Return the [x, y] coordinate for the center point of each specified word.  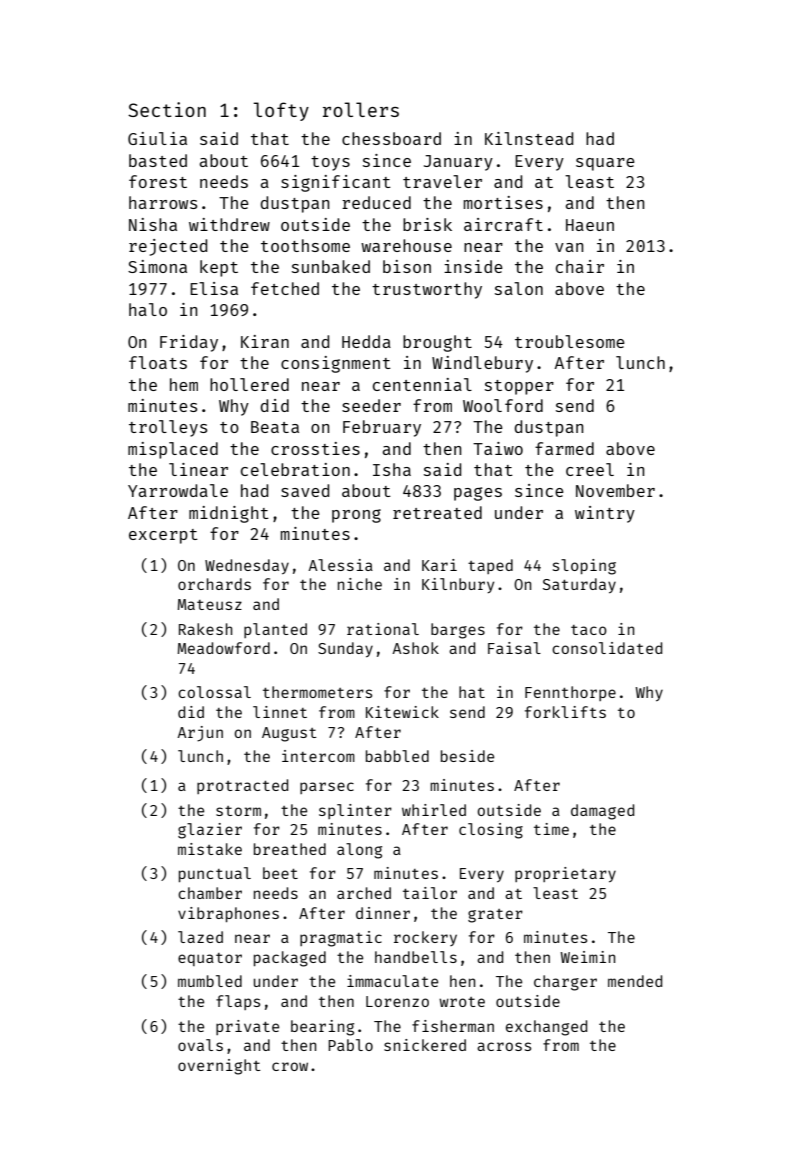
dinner [383, 913]
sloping [584, 567]
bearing [322, 1028]
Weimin [587, 957]
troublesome [570, 341]
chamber [210, 893]
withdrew [229, 224]
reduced [376, 202]
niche [360, 584]
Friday [189, 343]
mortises [503, 202]
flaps [238, 1002]
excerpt [163, 536]
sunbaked [331, 266]
